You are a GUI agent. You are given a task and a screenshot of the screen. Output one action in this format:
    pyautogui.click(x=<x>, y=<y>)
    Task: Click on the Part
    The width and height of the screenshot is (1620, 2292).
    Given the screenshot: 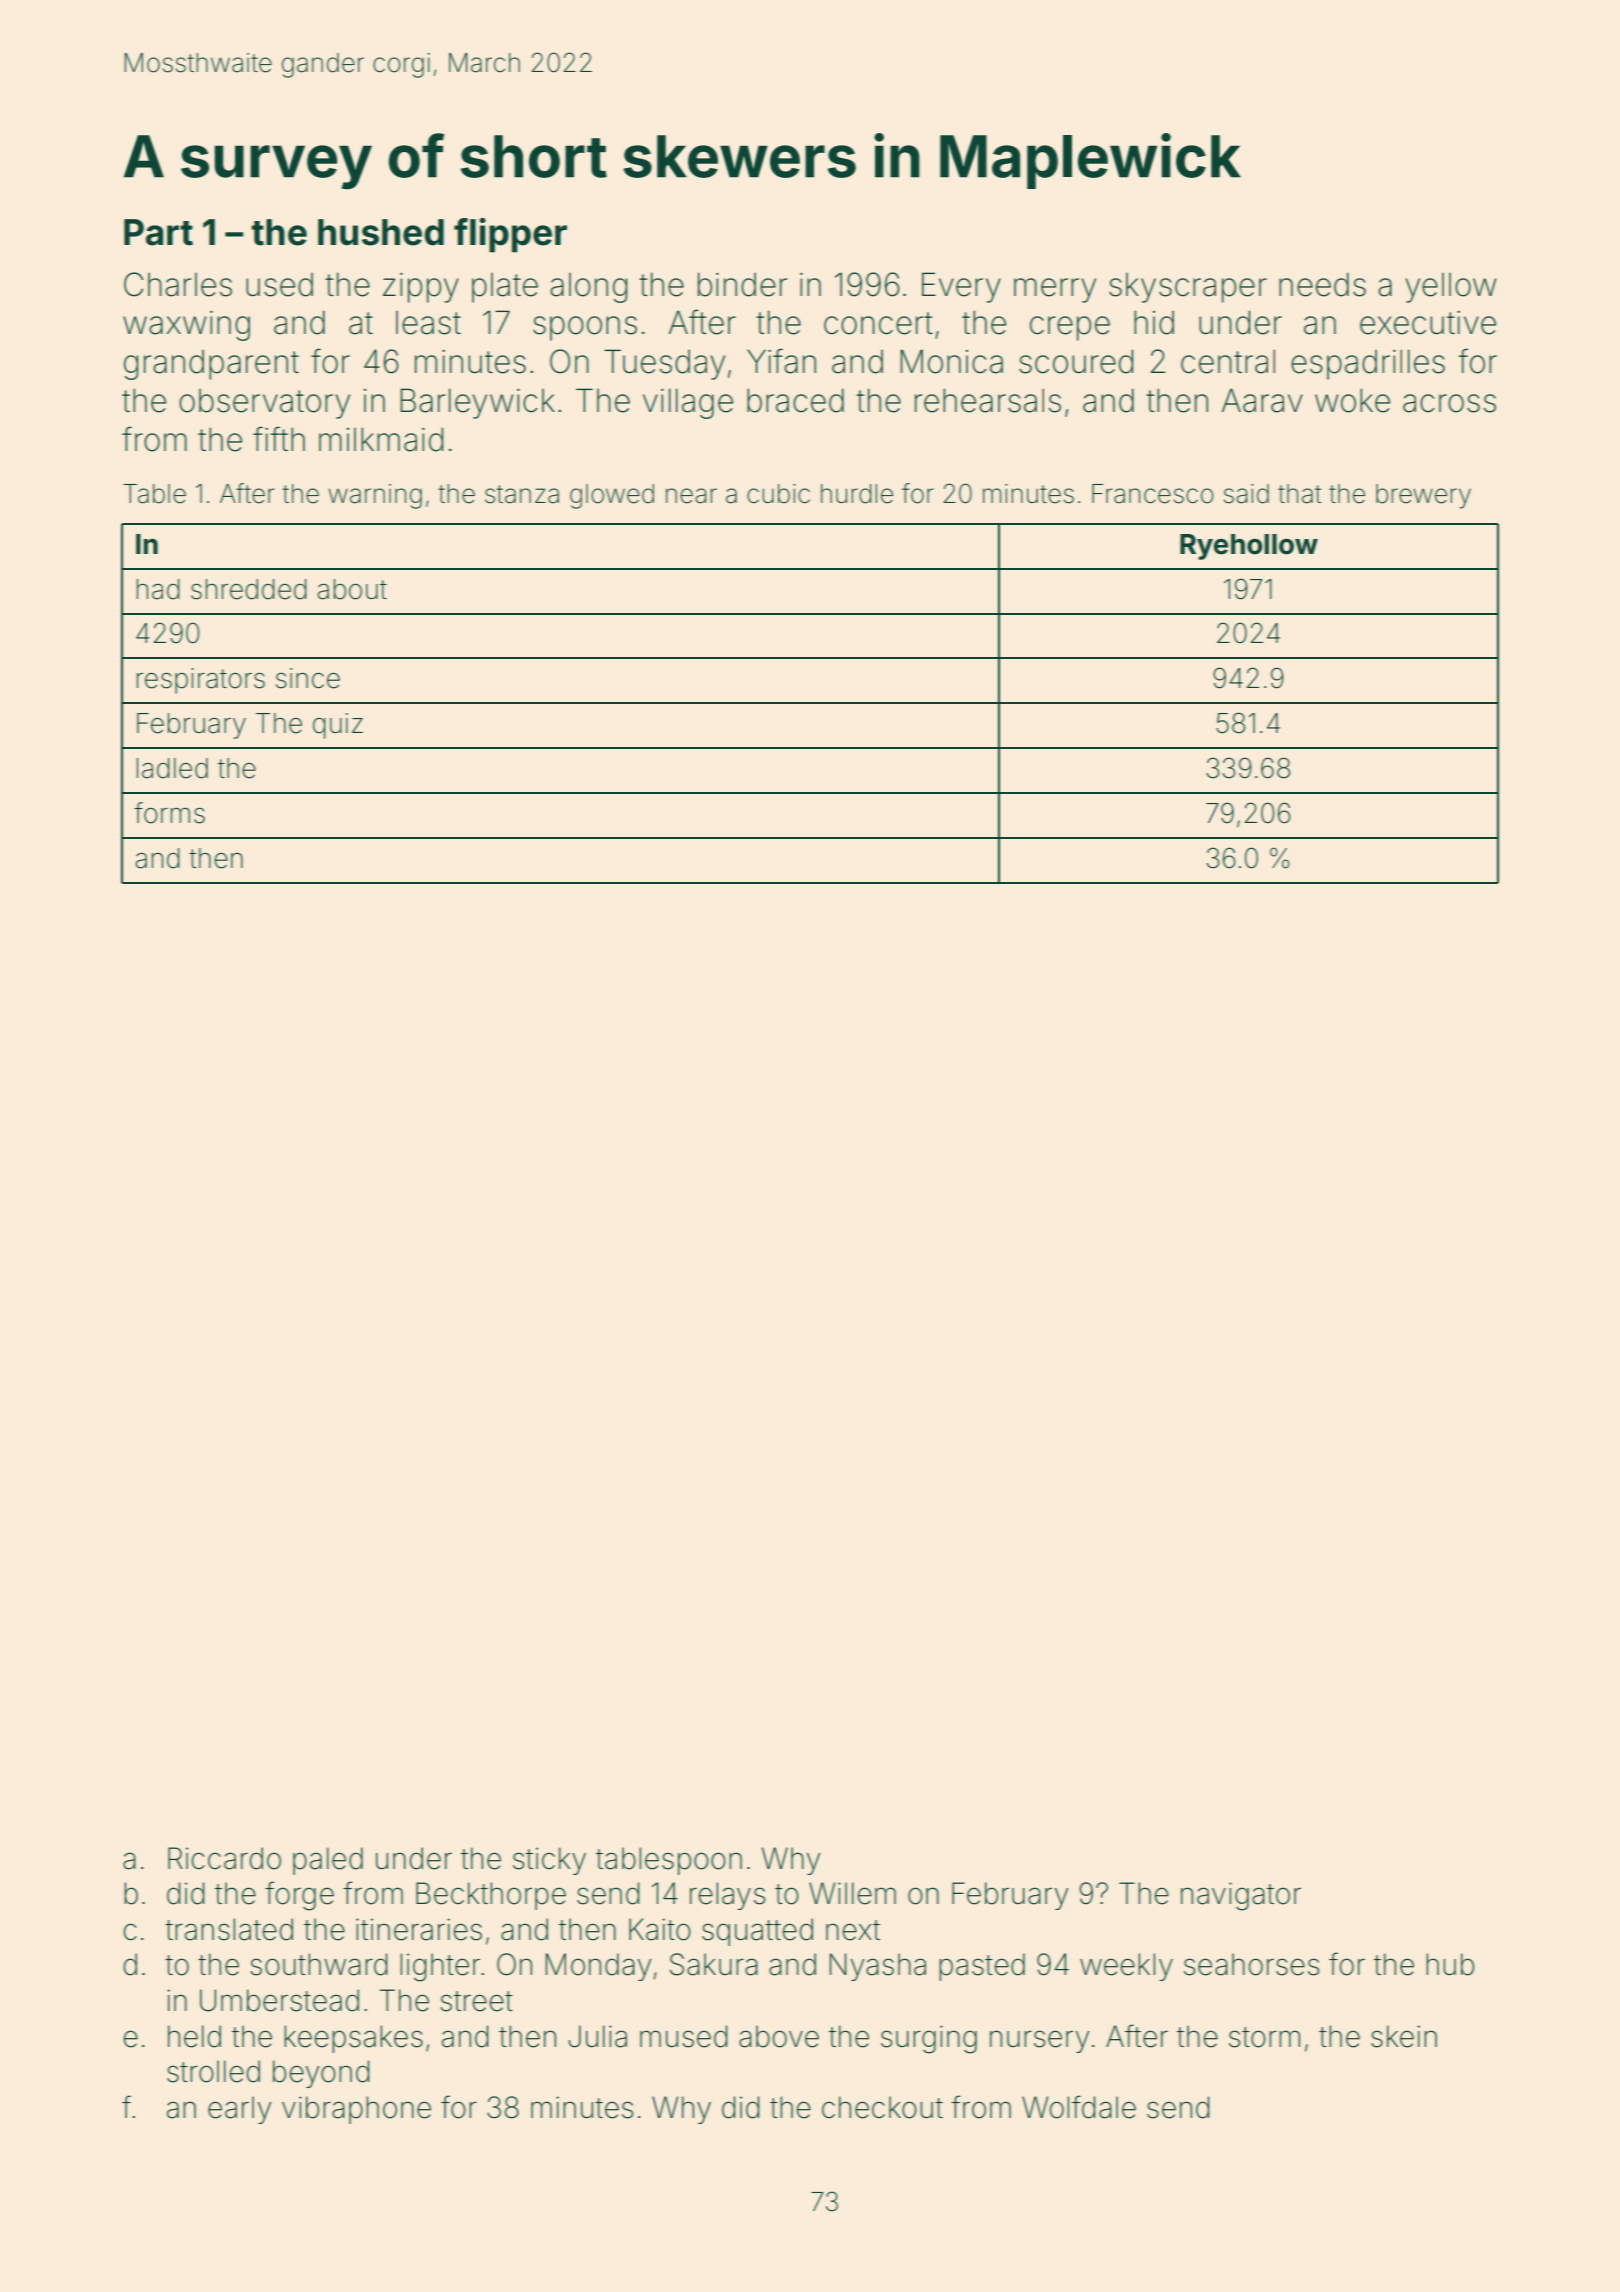 What is the action you would take?
    pyautogui.click(x=158, y=232)
